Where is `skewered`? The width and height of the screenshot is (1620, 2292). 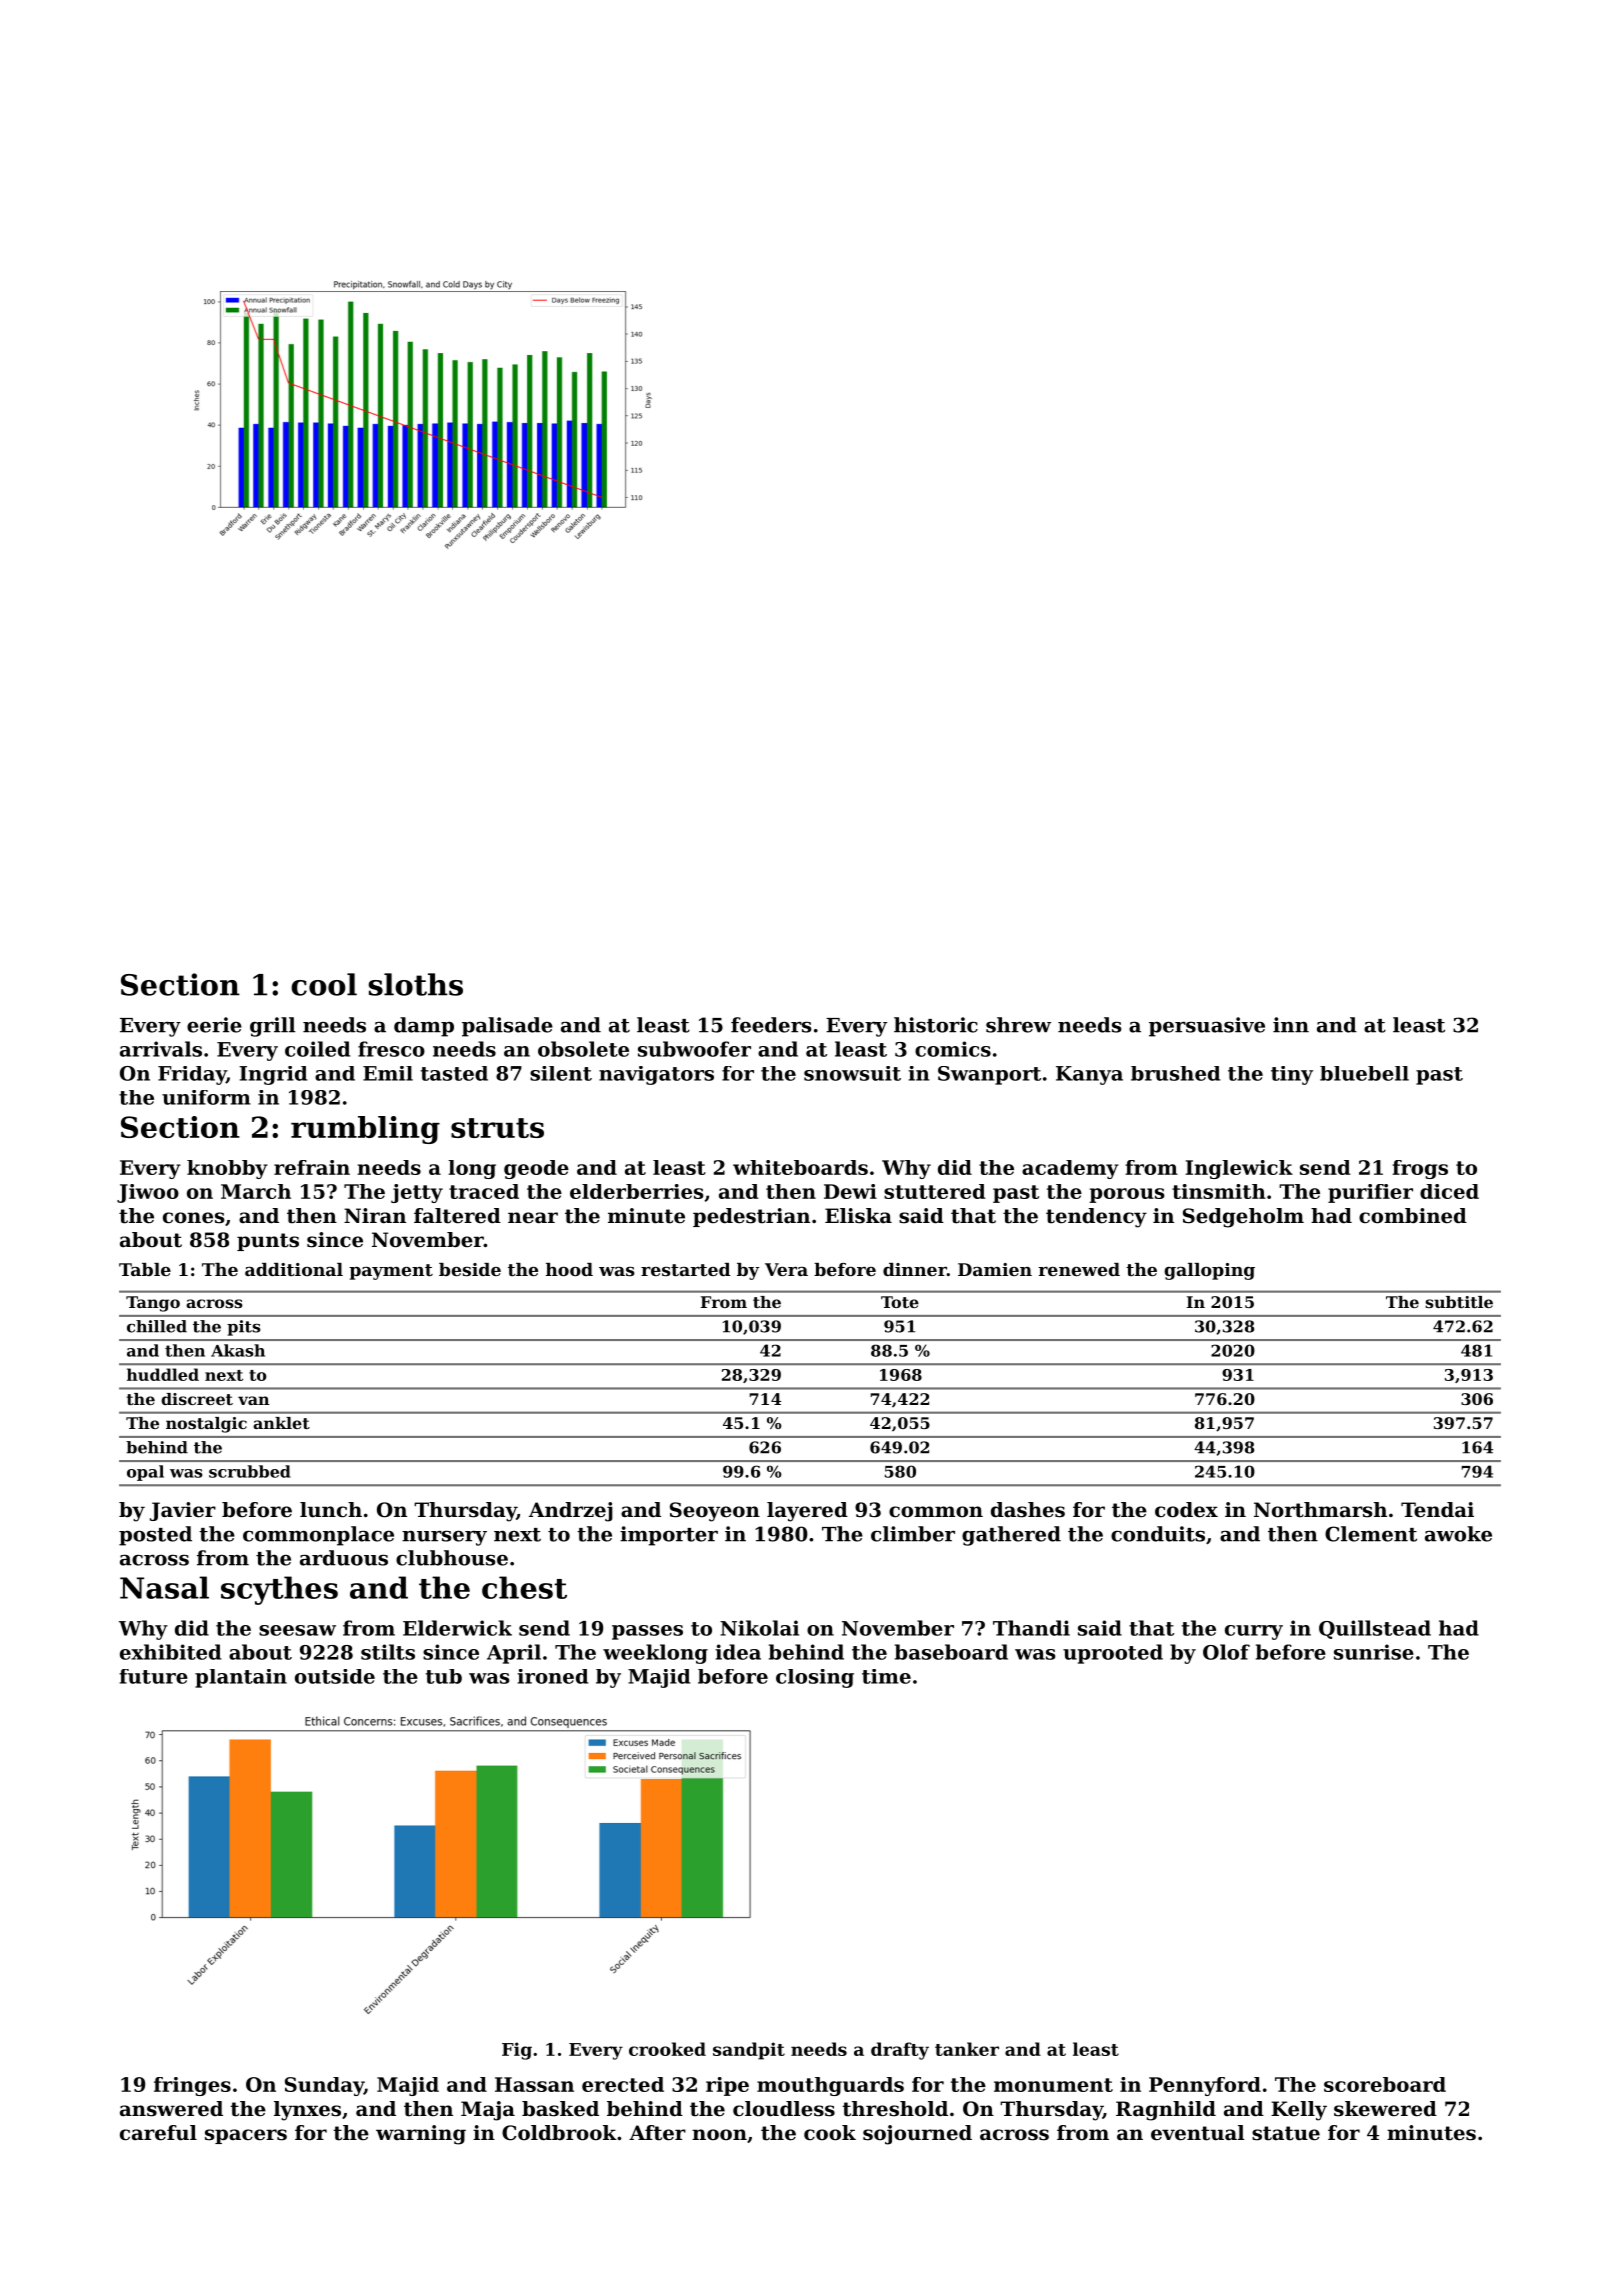
skewered is located at coordinates (1385, 2109).
